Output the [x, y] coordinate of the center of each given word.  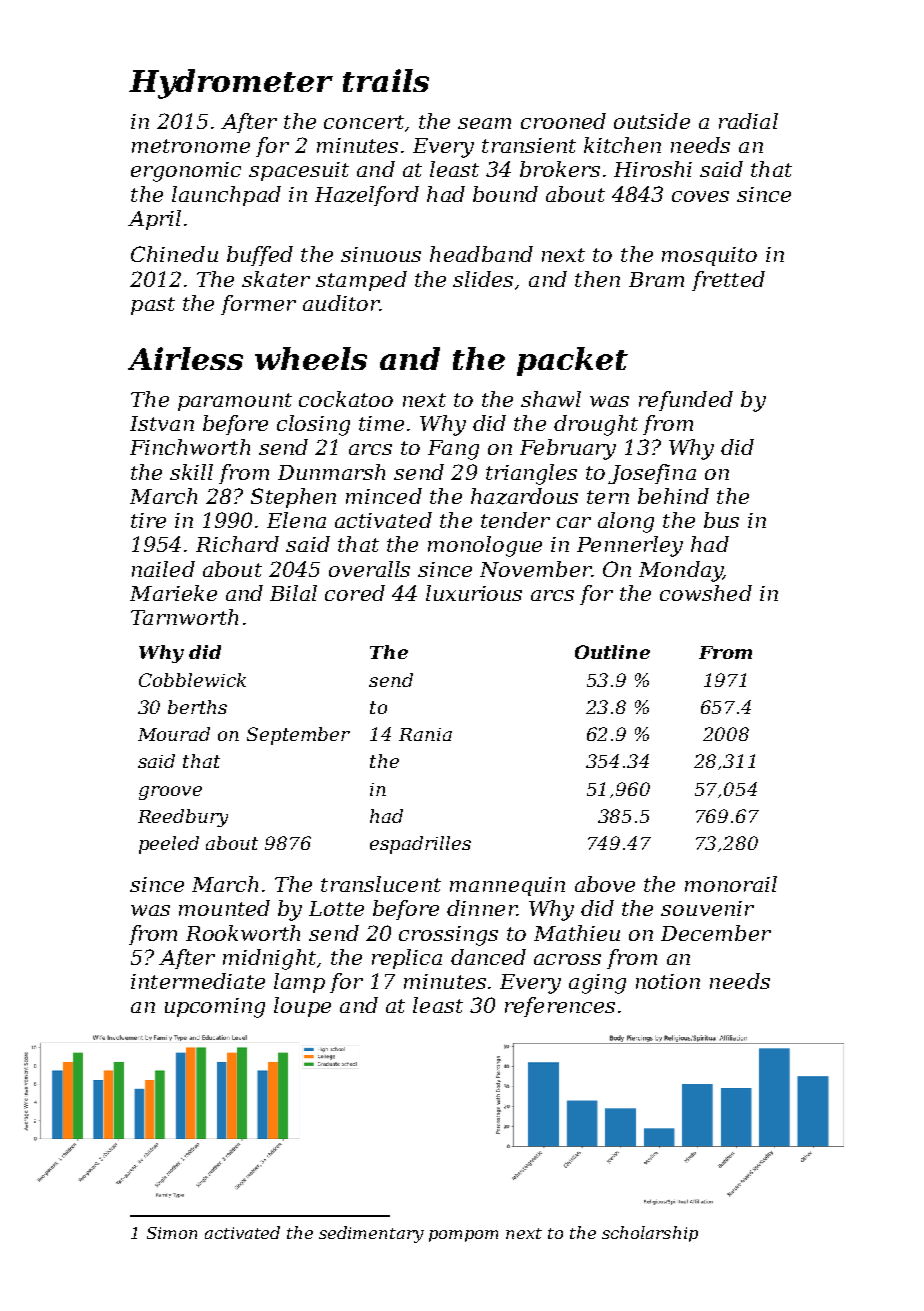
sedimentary [371, 1234]
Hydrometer [231, 84]
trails [386, 80]
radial [748, 121]
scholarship [650, 1234]
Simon [172, 1233]
